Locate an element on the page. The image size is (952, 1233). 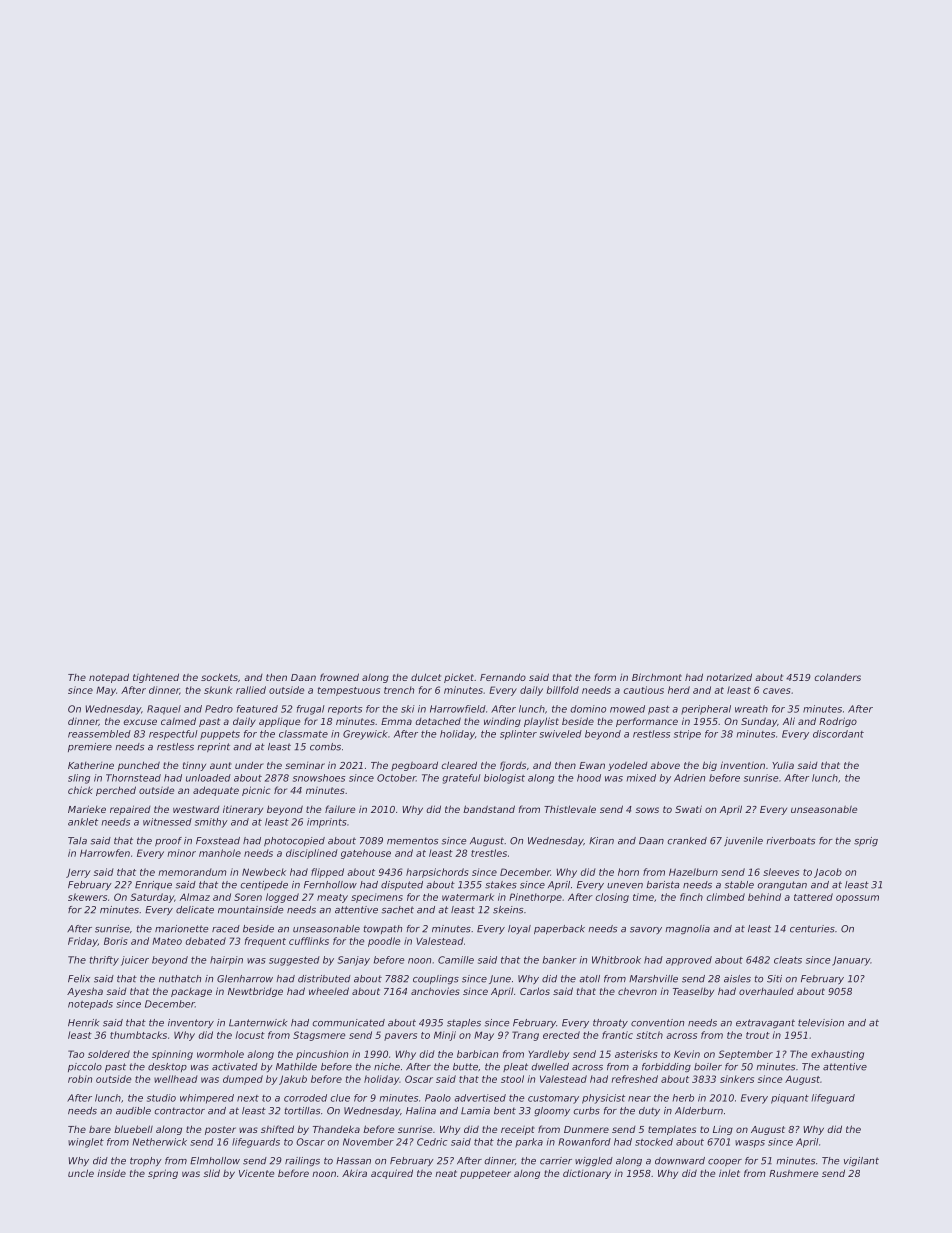
September is located at coordinates (746, 1055).
